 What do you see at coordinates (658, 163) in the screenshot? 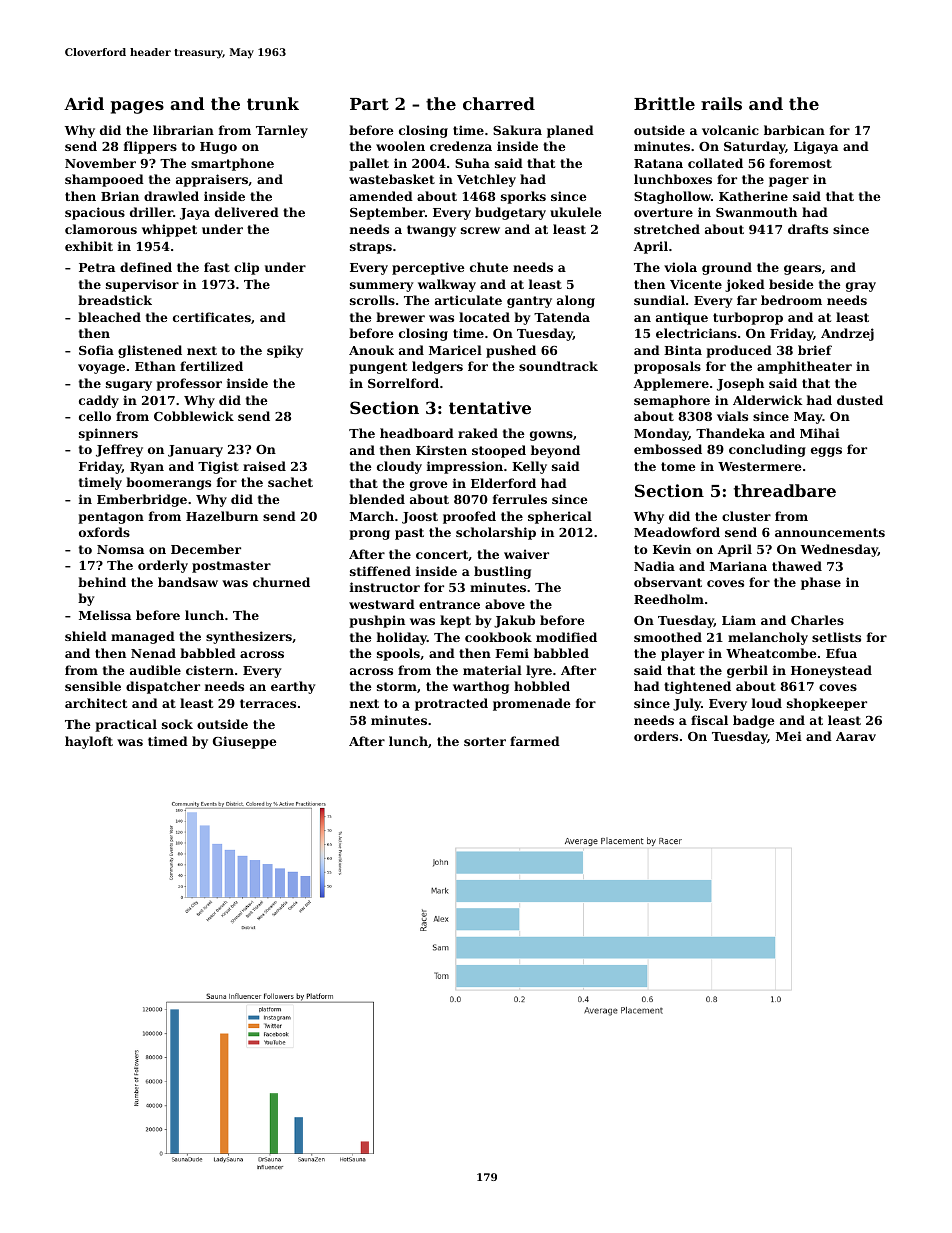
I see `Ratana` at bounding box center [658, 163].
